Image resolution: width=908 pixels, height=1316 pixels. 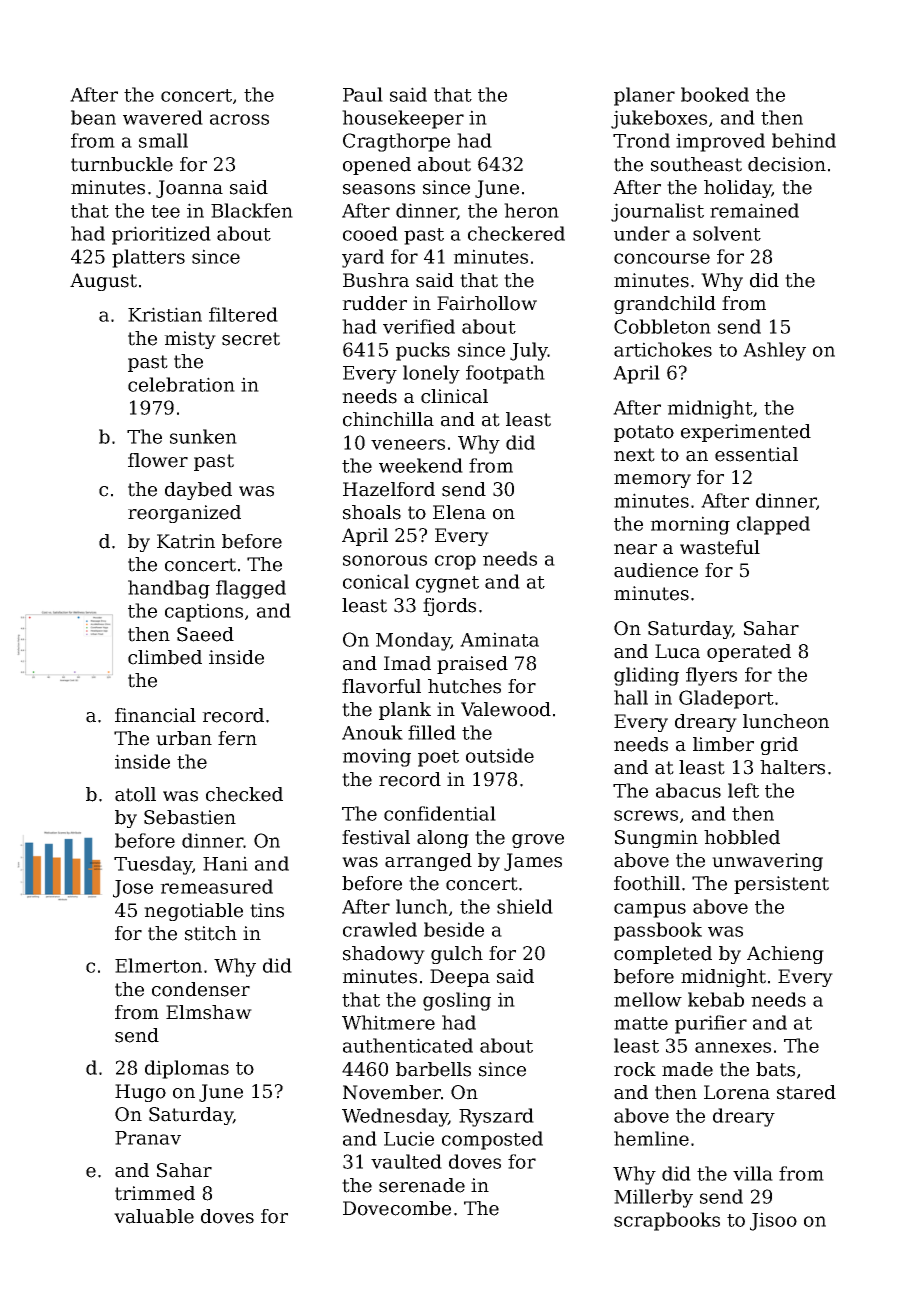 What do you see at coordinates (756, 454) in the screenshot?
I see `essential` at bounding box center [756, 454].
